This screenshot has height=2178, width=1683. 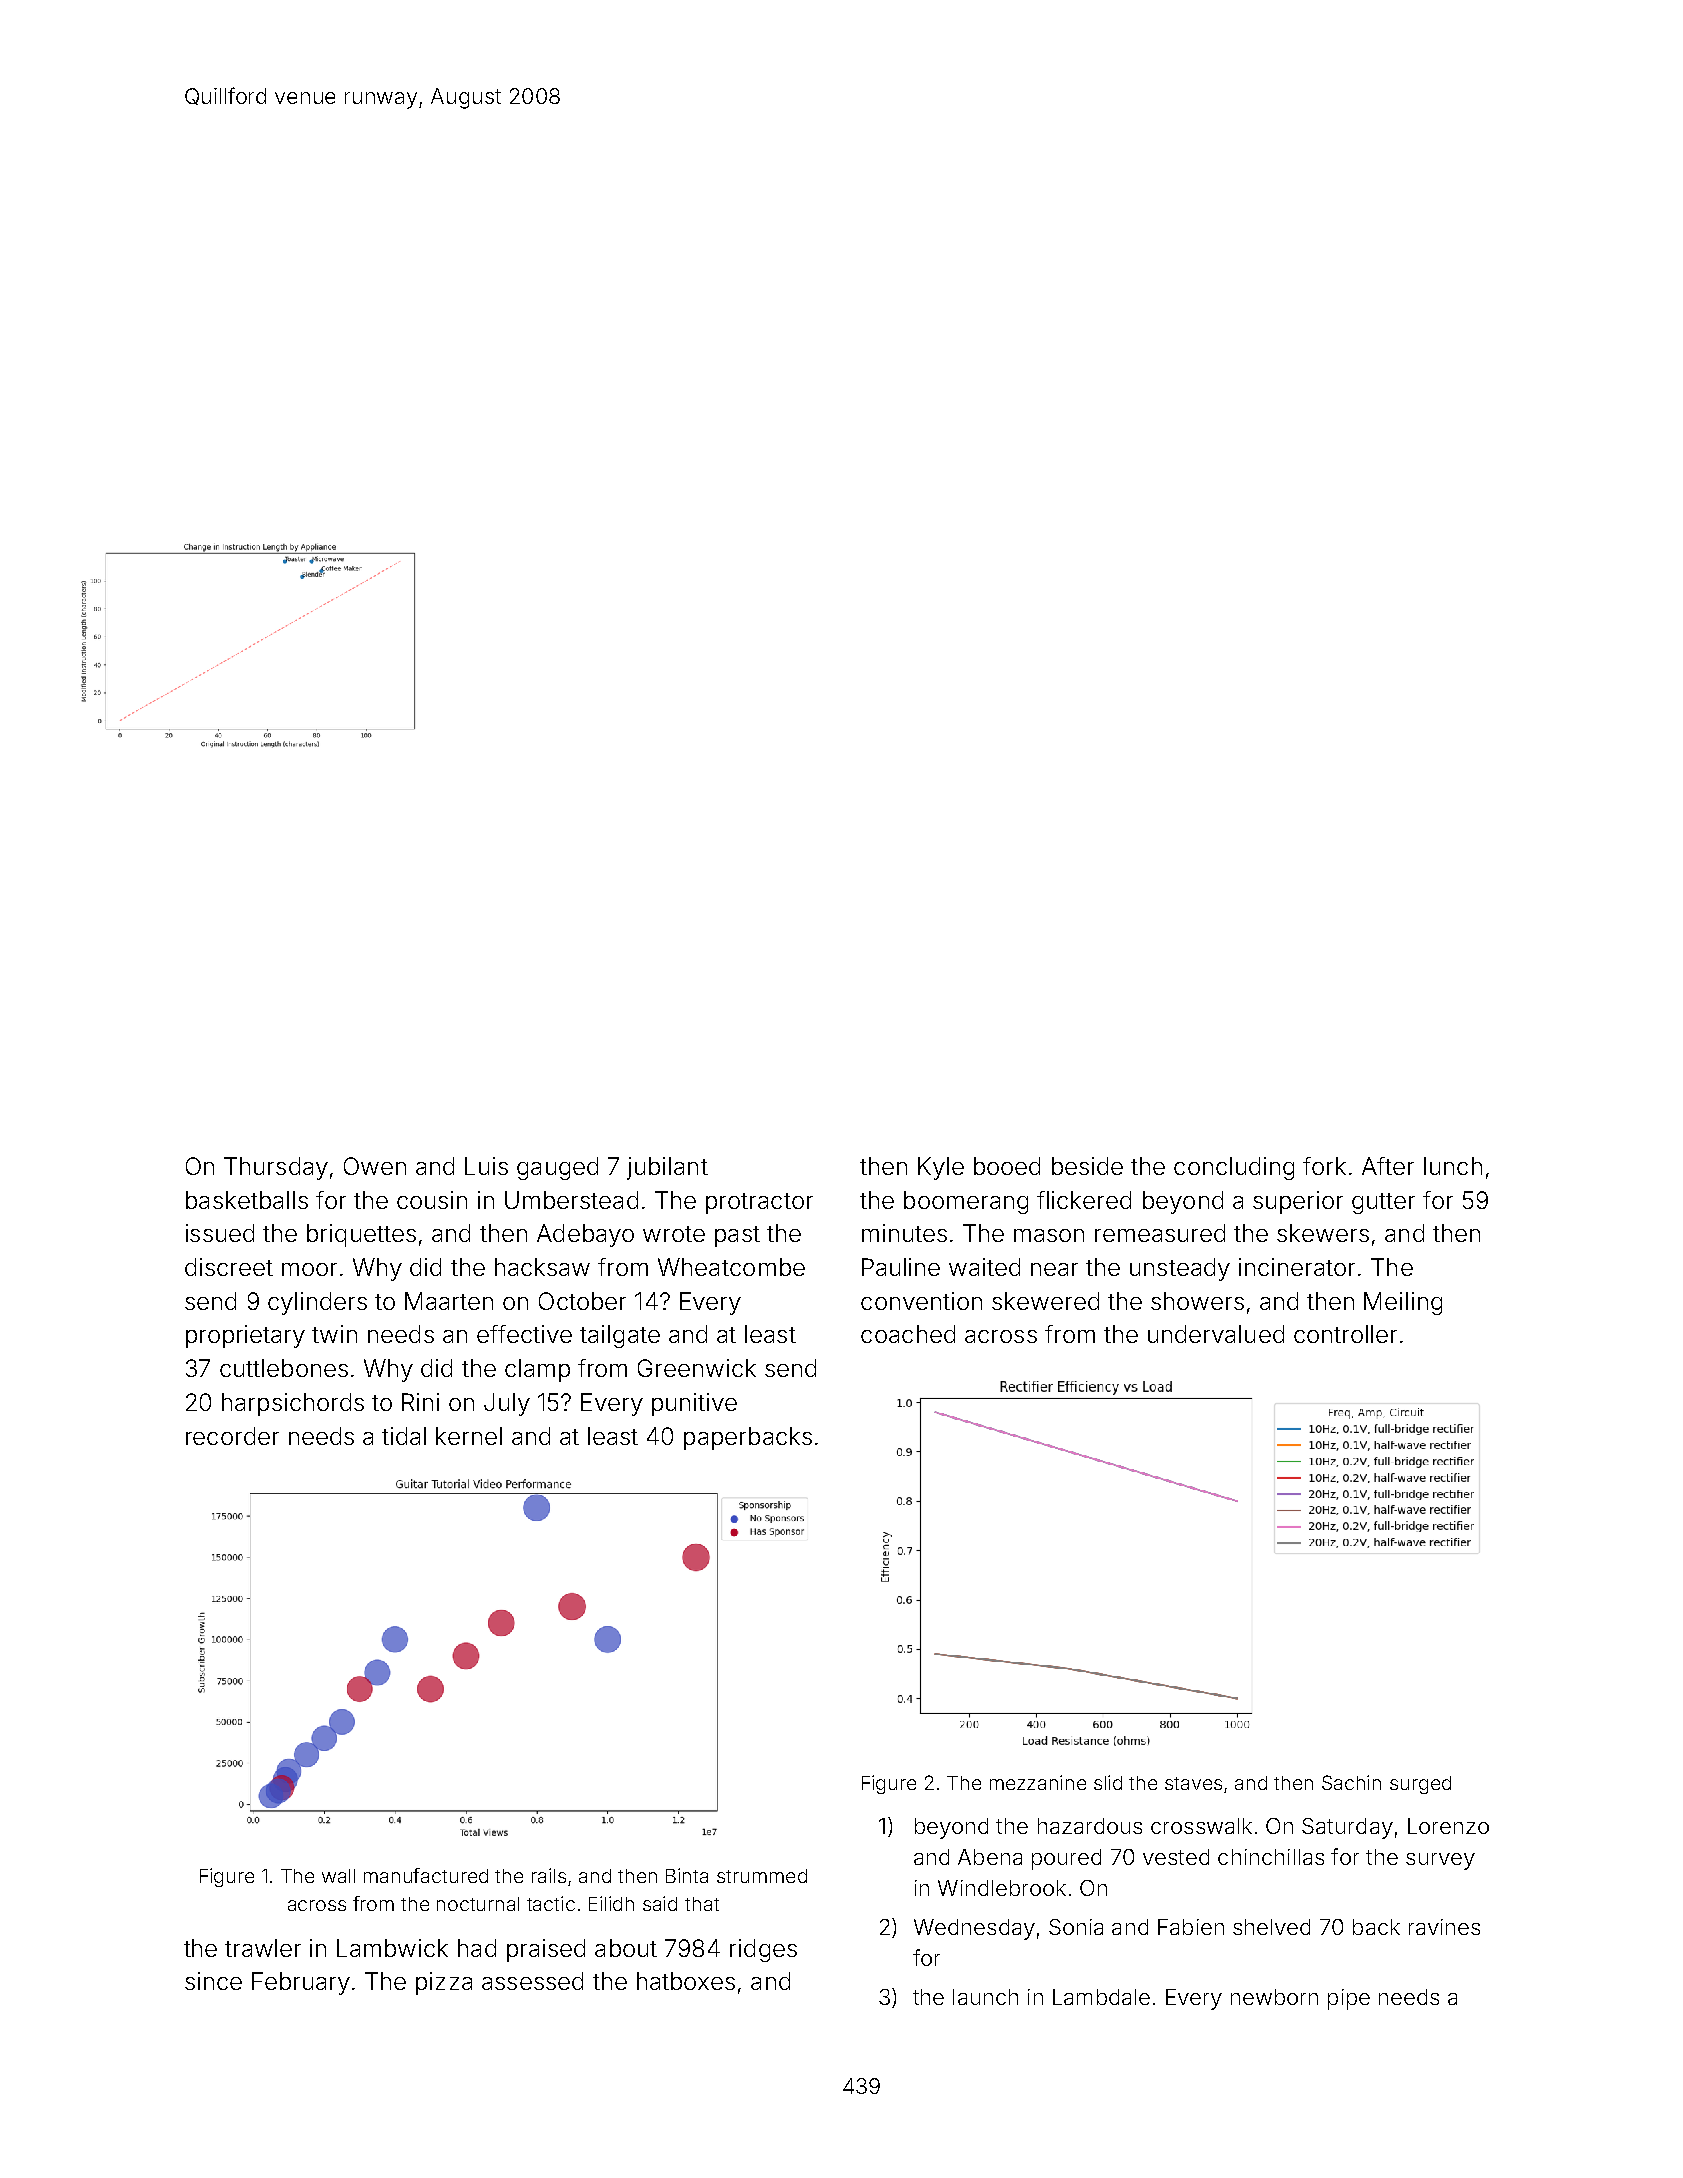 I want to click on fork, so click(x=1324, y=1166).
